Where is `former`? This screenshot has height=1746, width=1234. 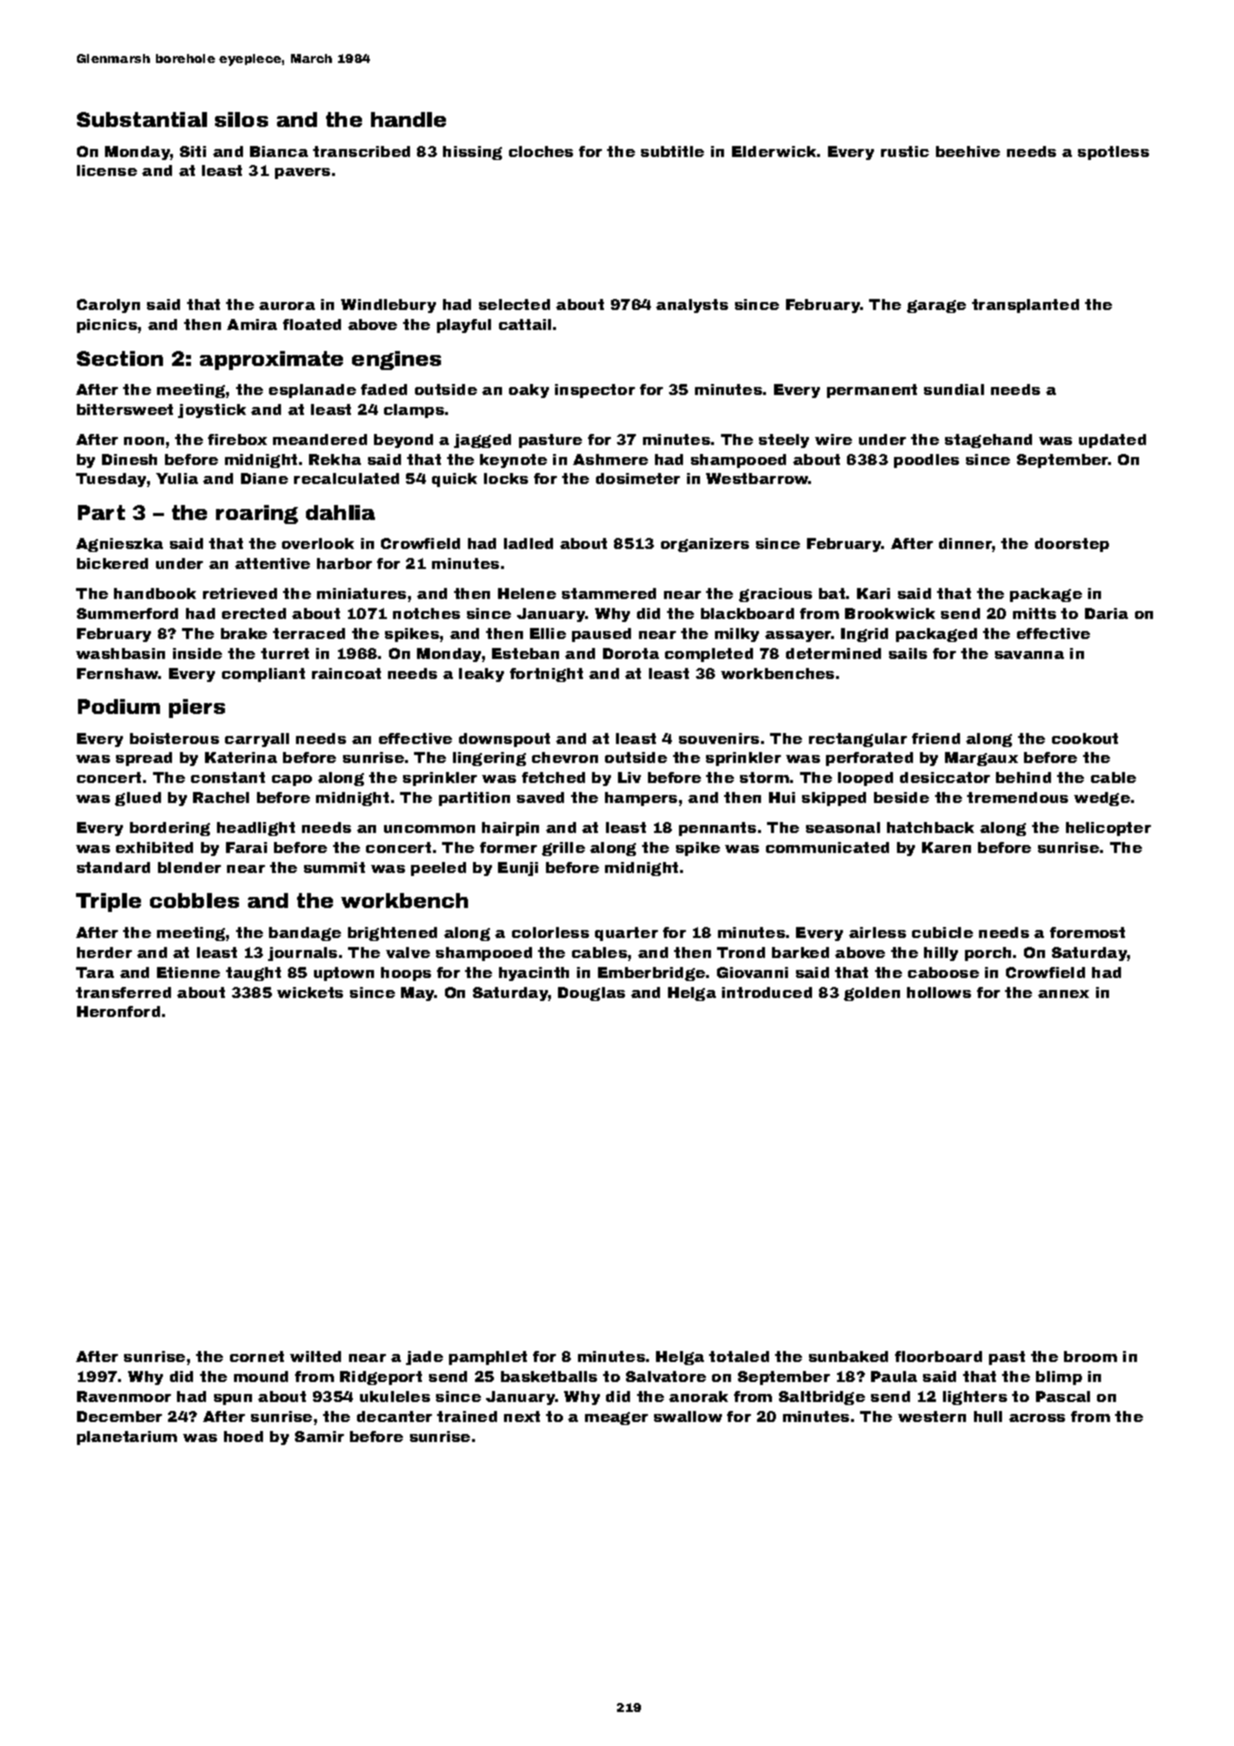 former is located at coordinates (508, 847).
